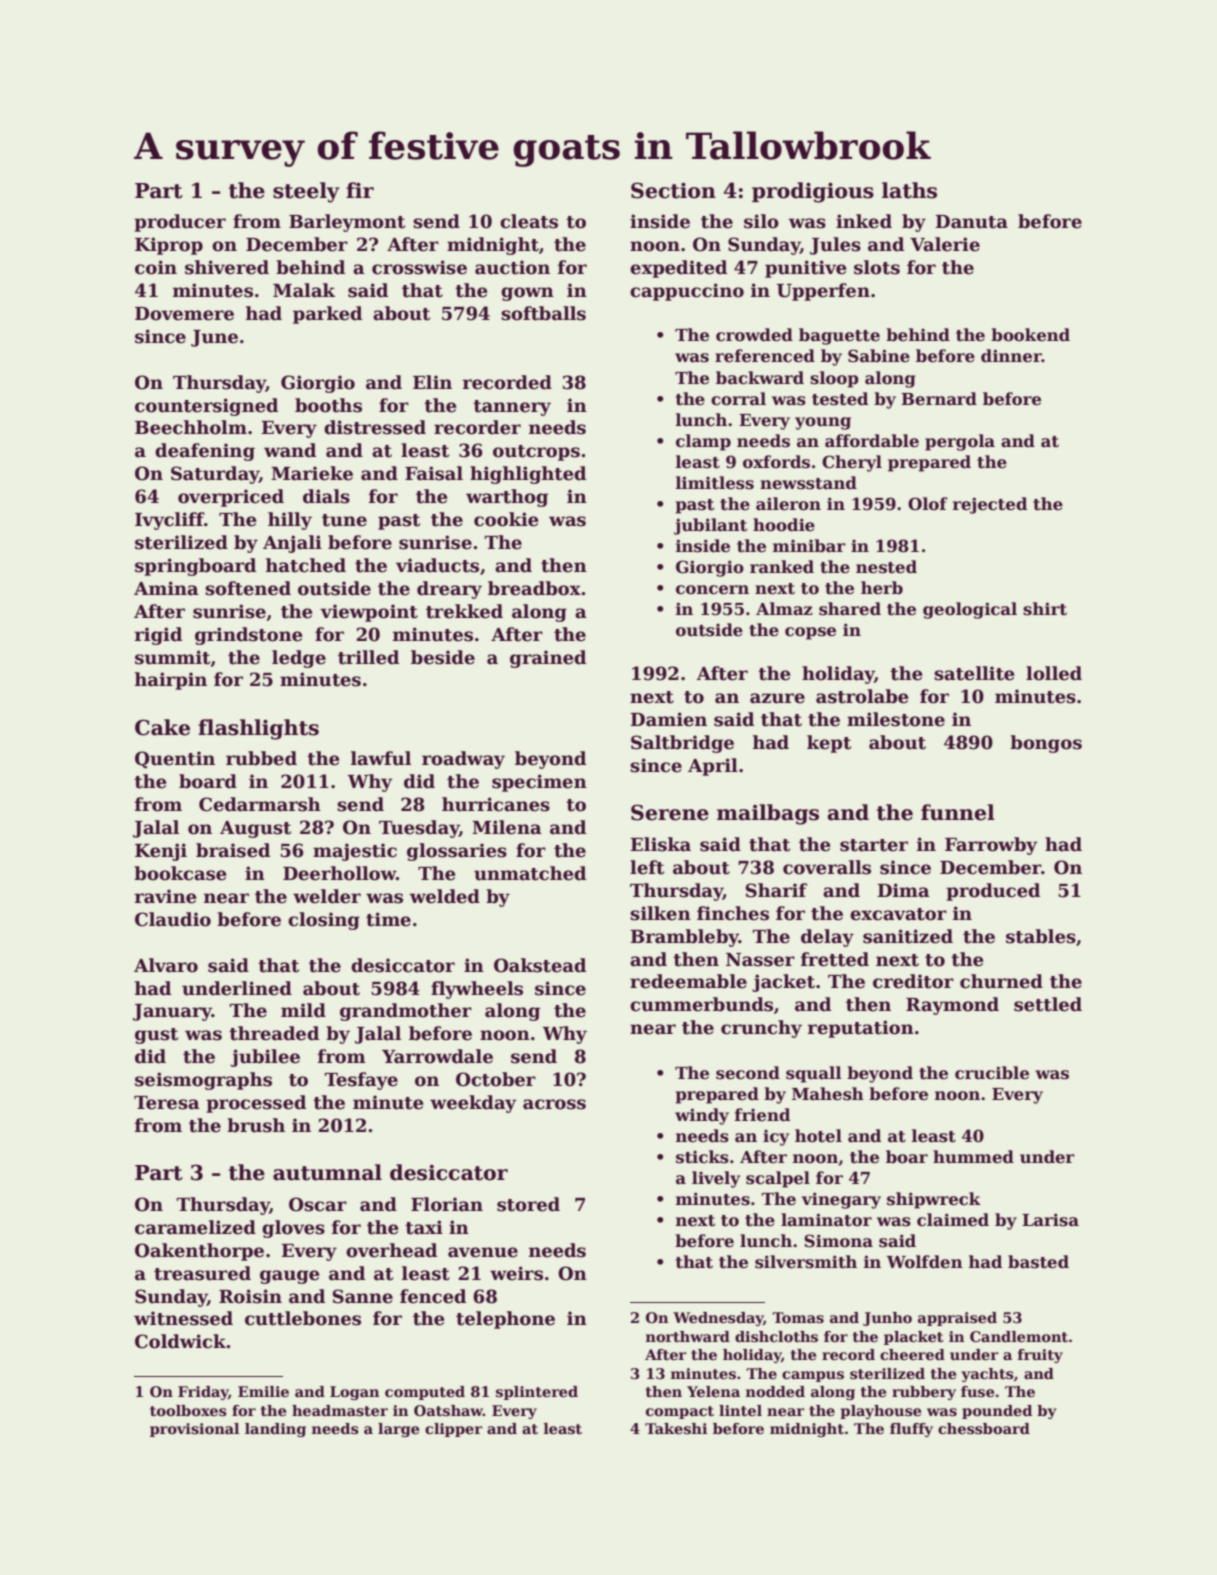 Image resolution: width=1217 pixels, height=1575 pixels. What do you see at coordinates (529, 221) in the screenshot?
I see `cleats` at bounding box center [529, 221].
